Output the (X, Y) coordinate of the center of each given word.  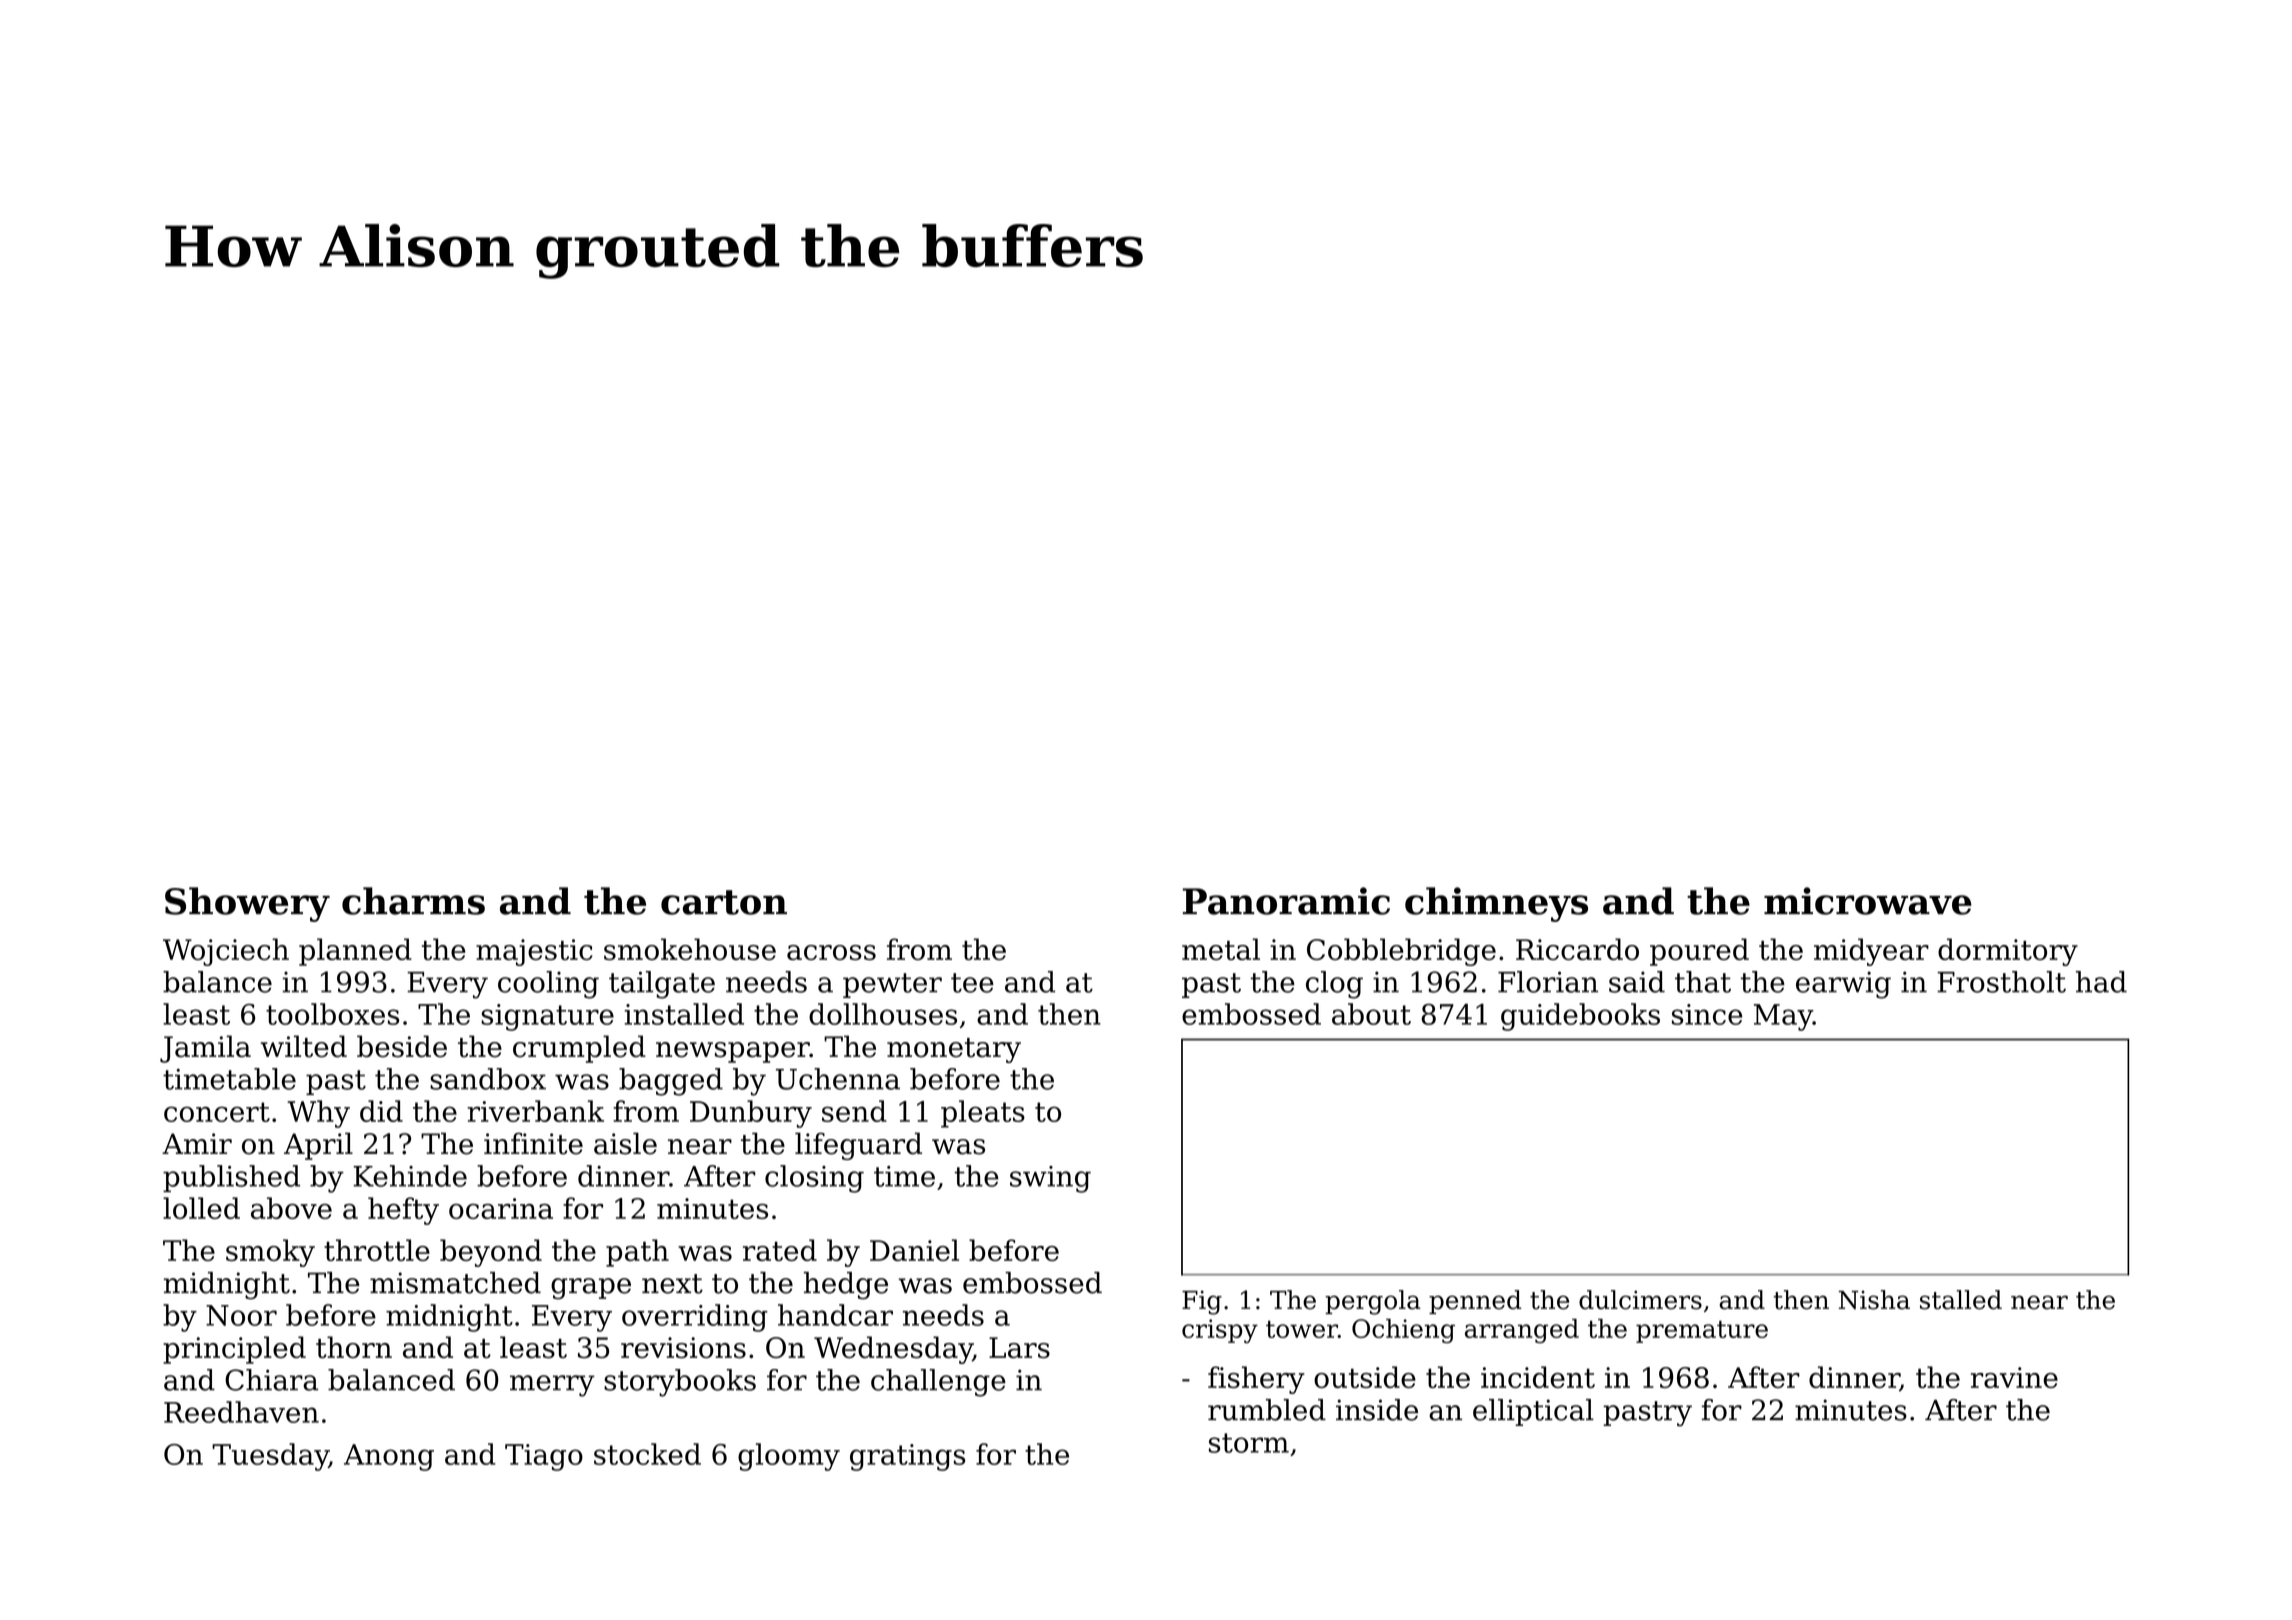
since (1707, 1014)
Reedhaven (241, 1412)
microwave (1868, 901)
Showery (247, 904)
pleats (983, 1114)
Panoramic (1286, 901)
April (318, 1146)
